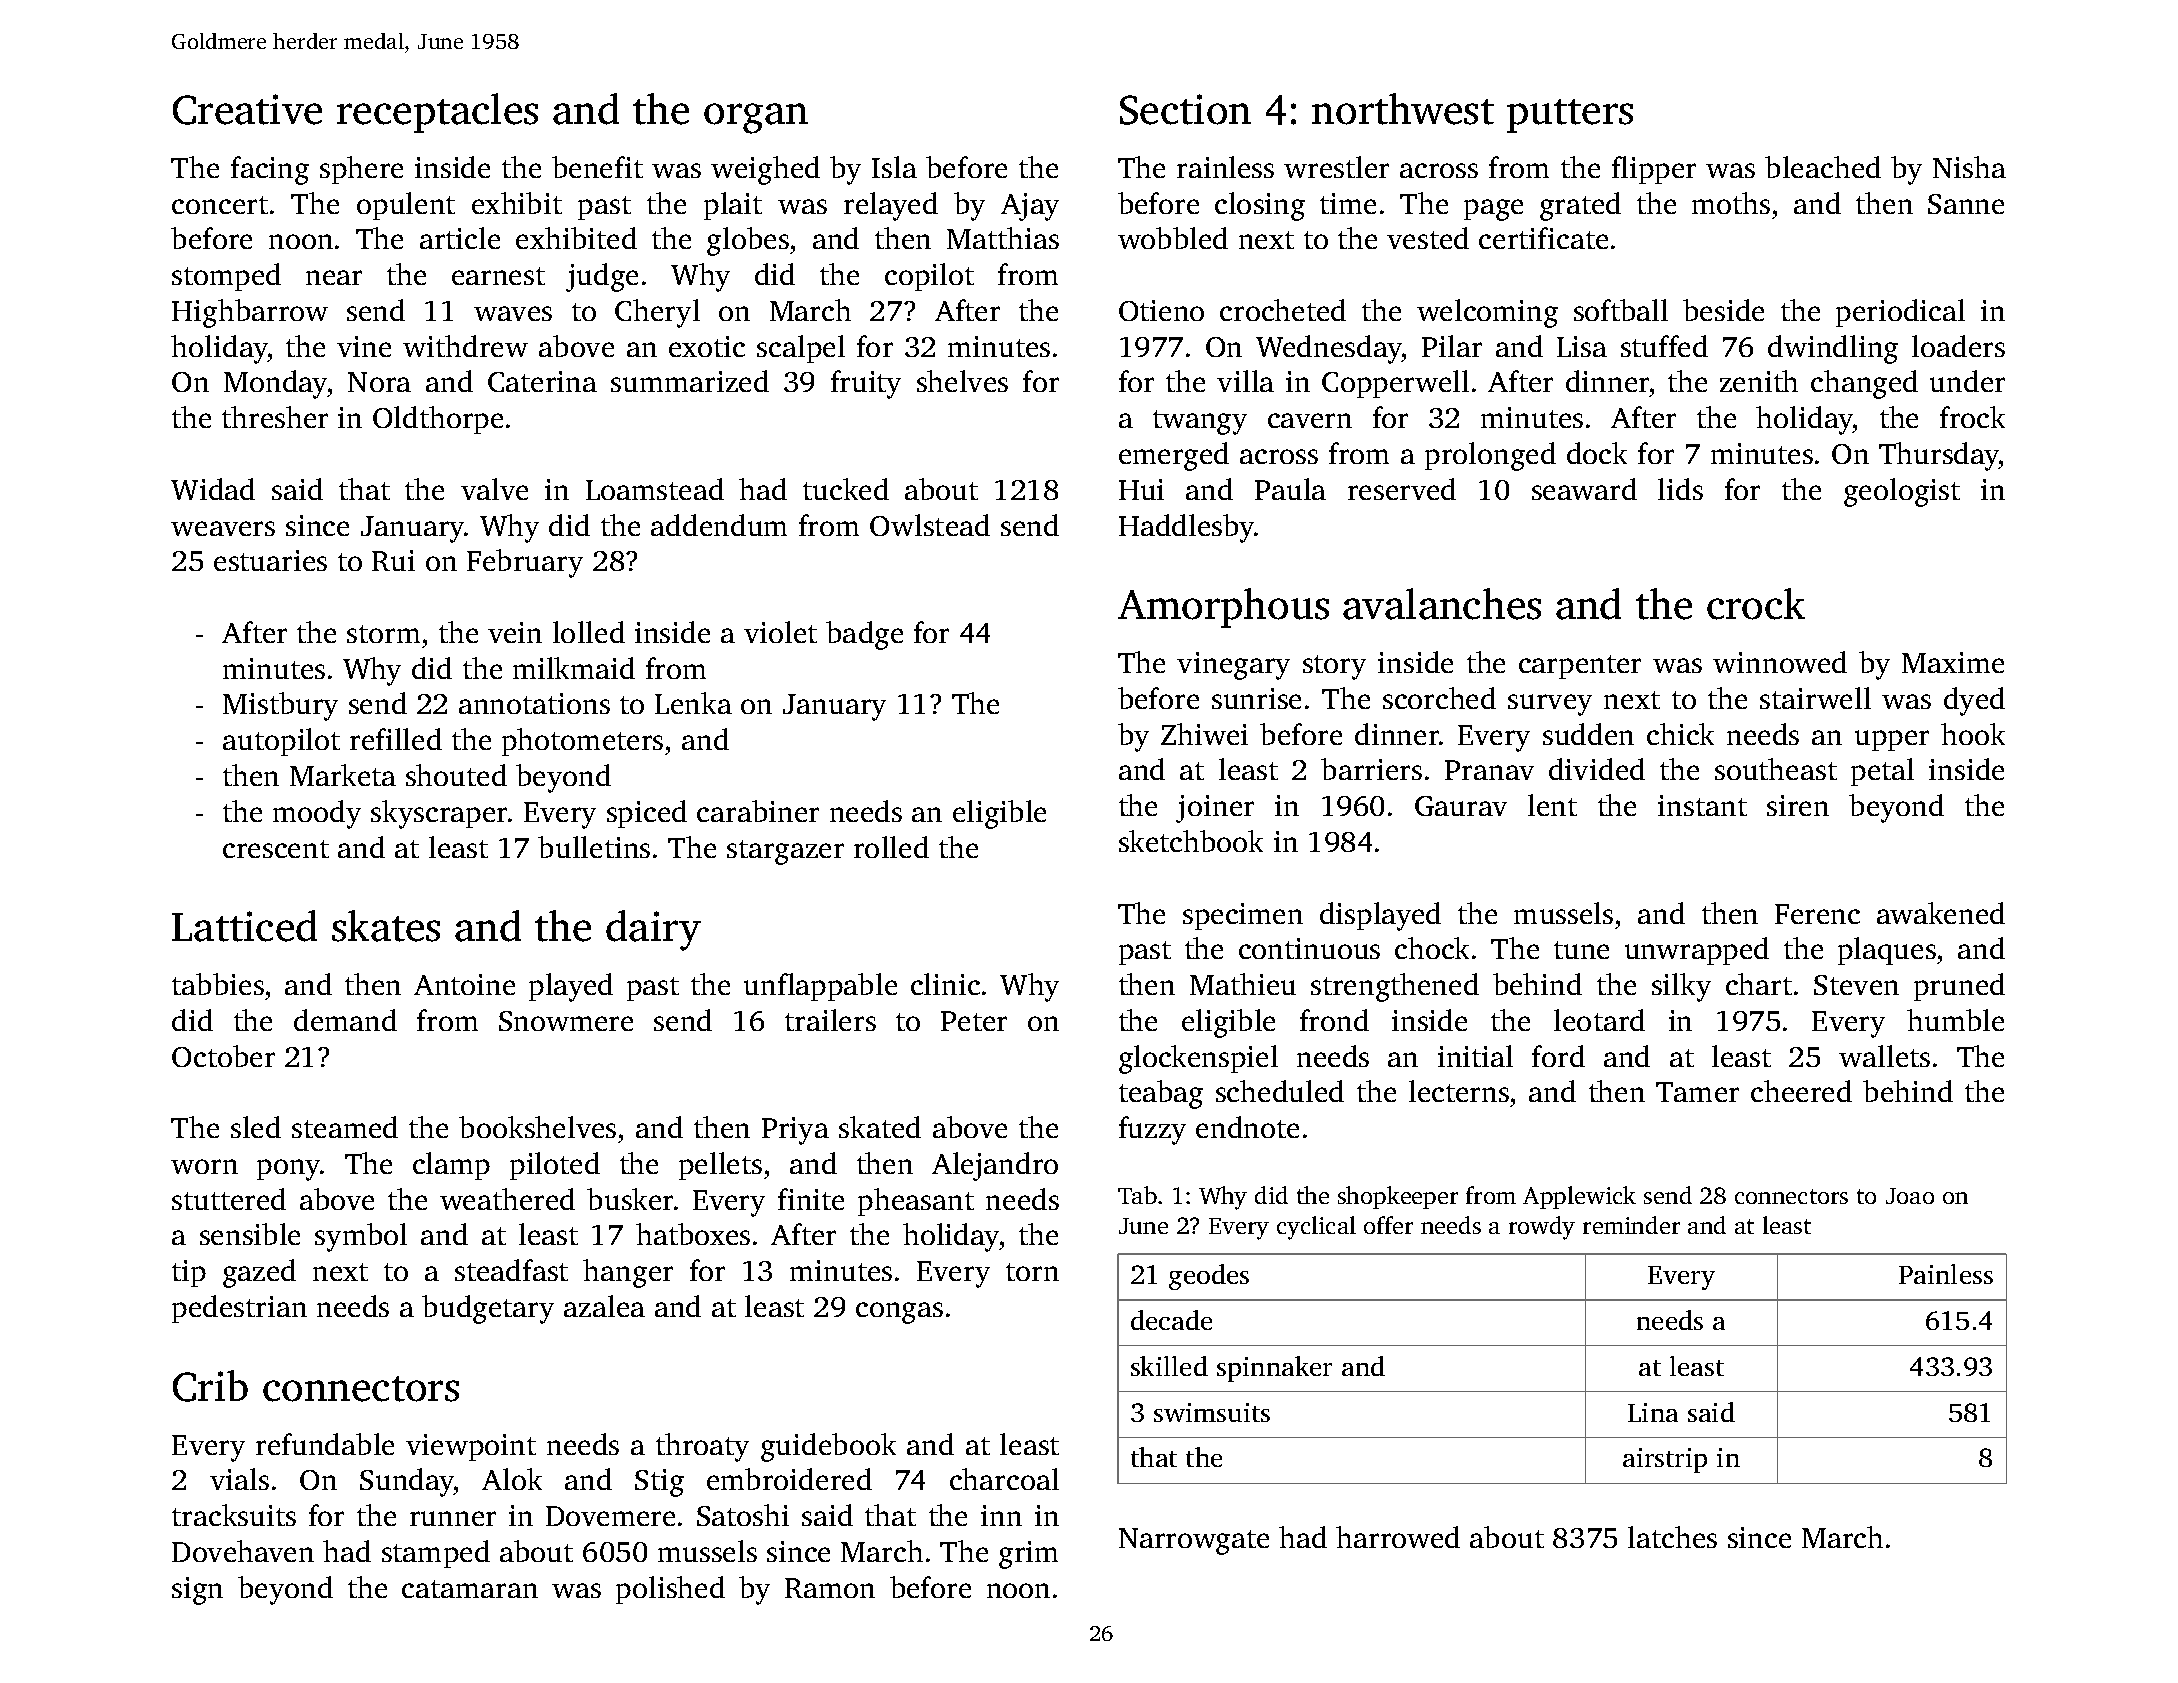 The image size is (2178, 1683). Describe the element at coordinates (1185, 109) in the screenshot. I see `Section` at that location.
